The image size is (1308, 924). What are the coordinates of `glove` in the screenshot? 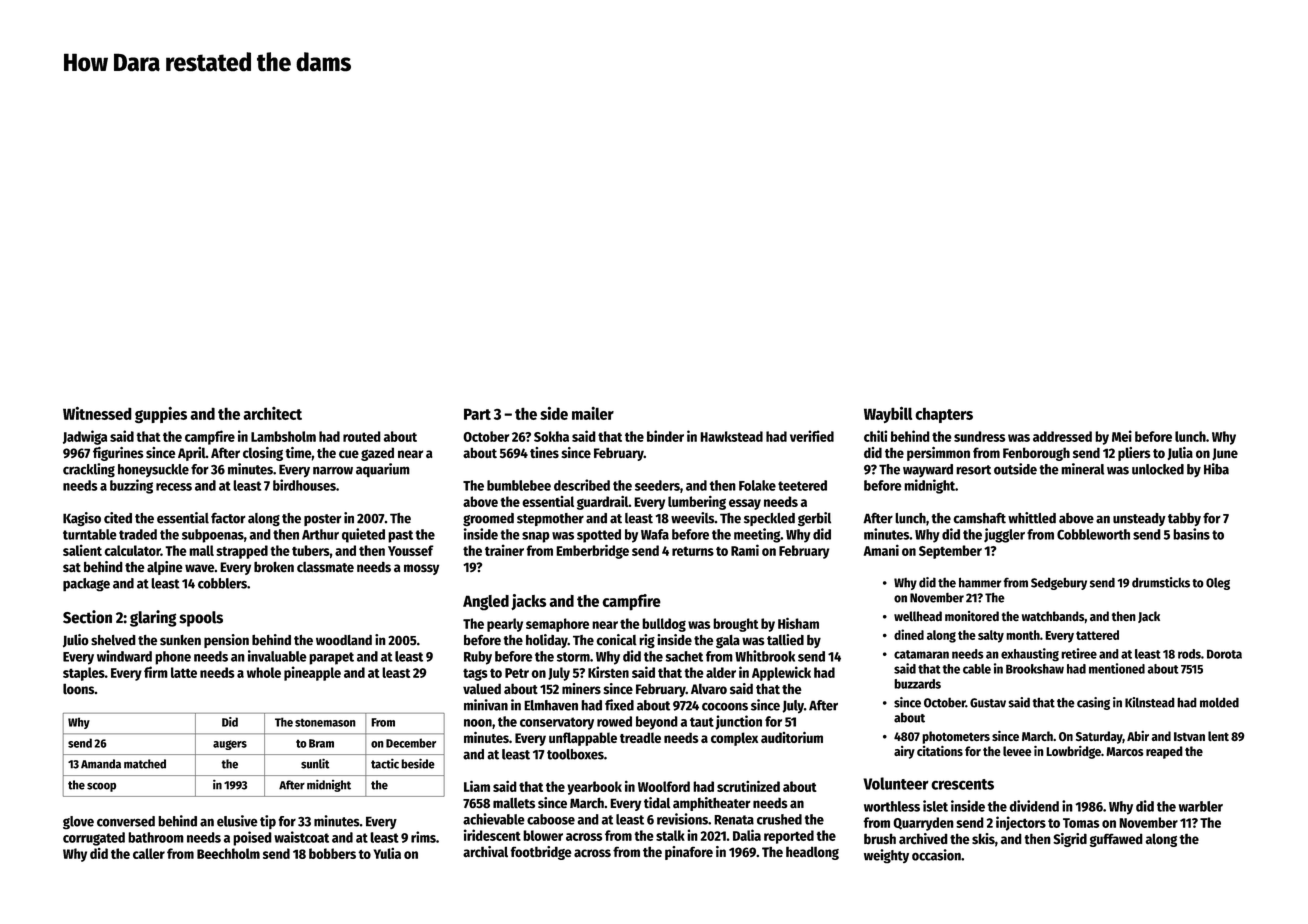 It's located at (78, 822).
